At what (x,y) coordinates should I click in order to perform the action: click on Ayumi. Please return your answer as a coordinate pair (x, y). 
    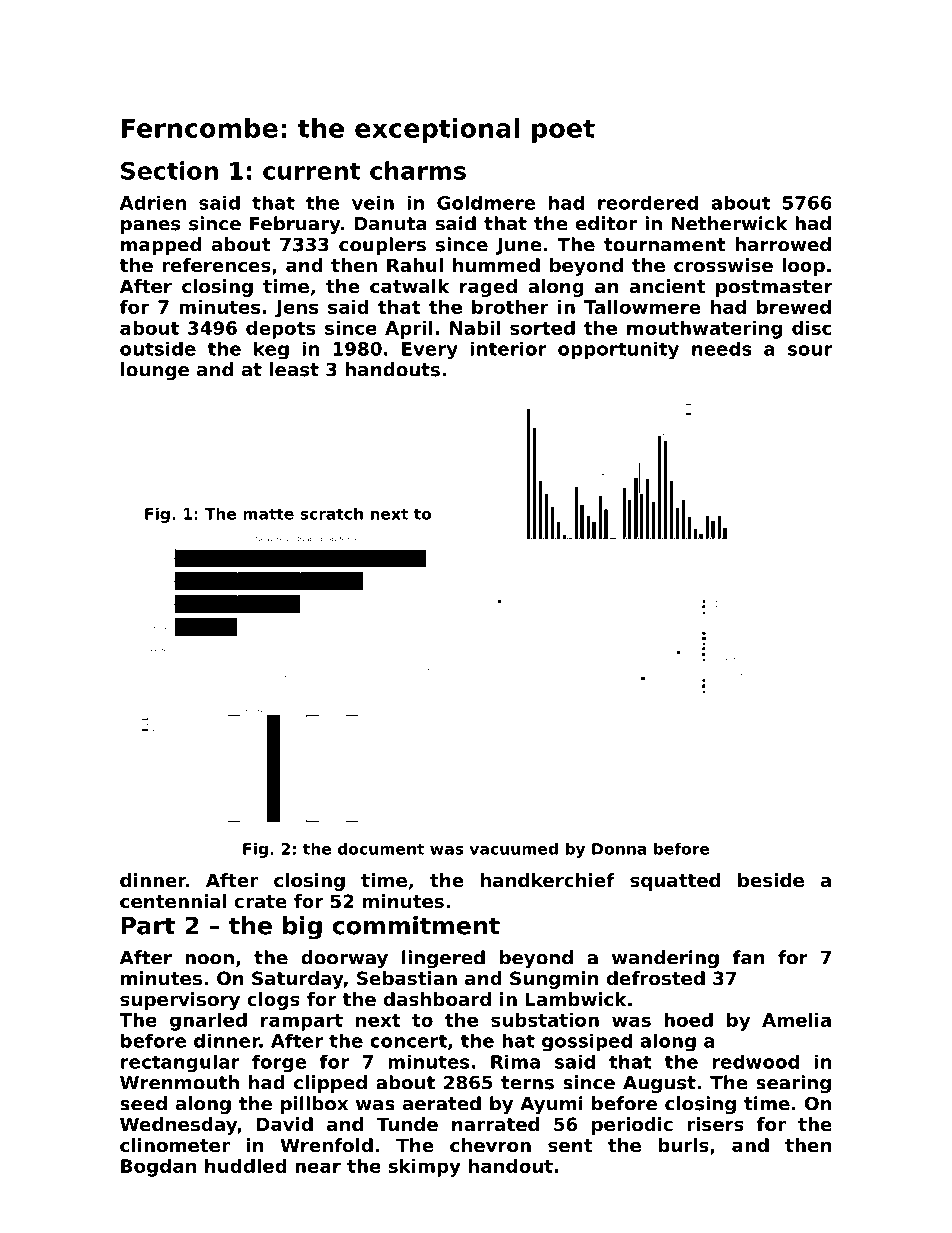
    Looking at the image, I should click on (551, 1105).
